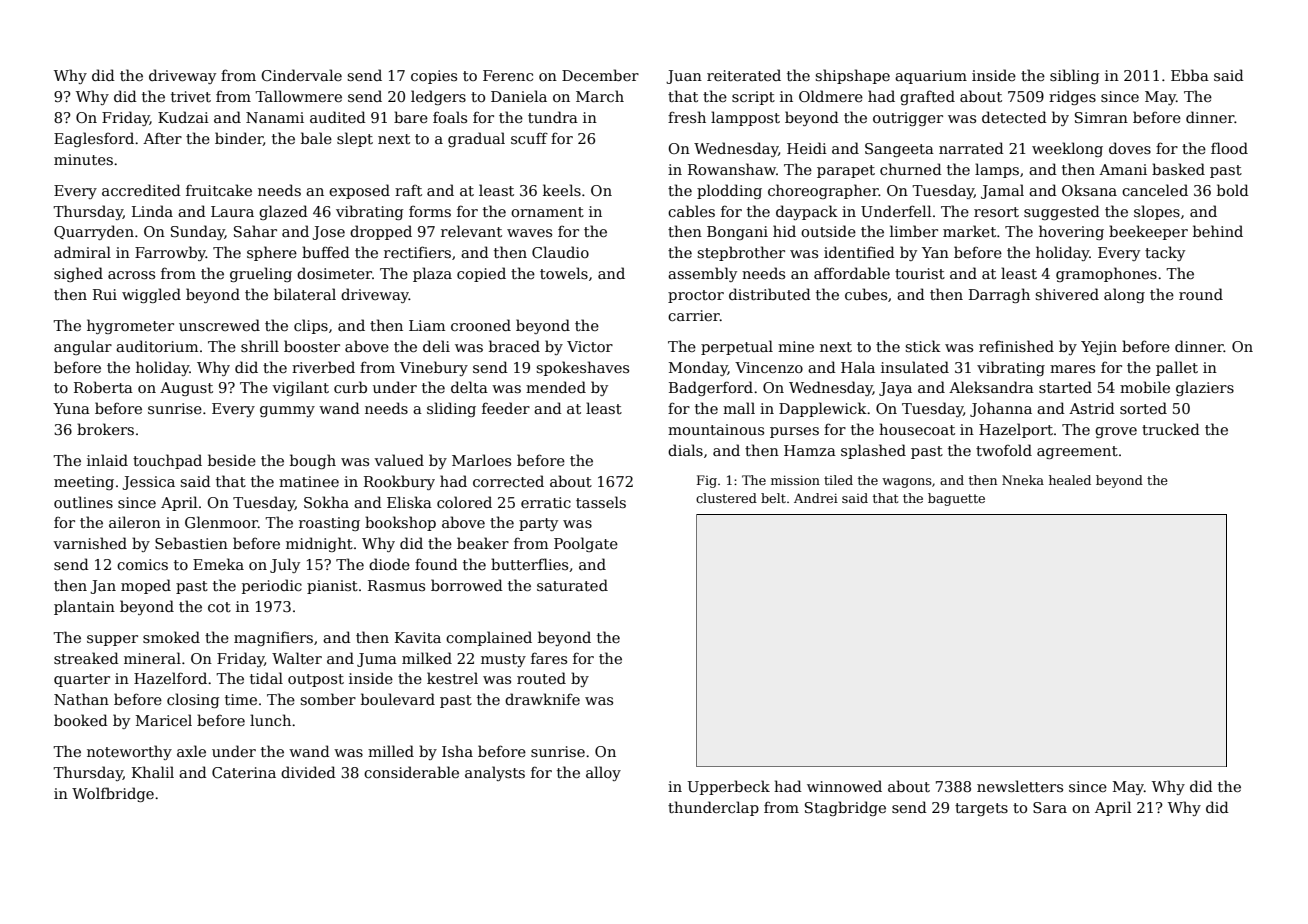  Describe the element at coordinates (162, 138) in the document. I see `After` at that location.
